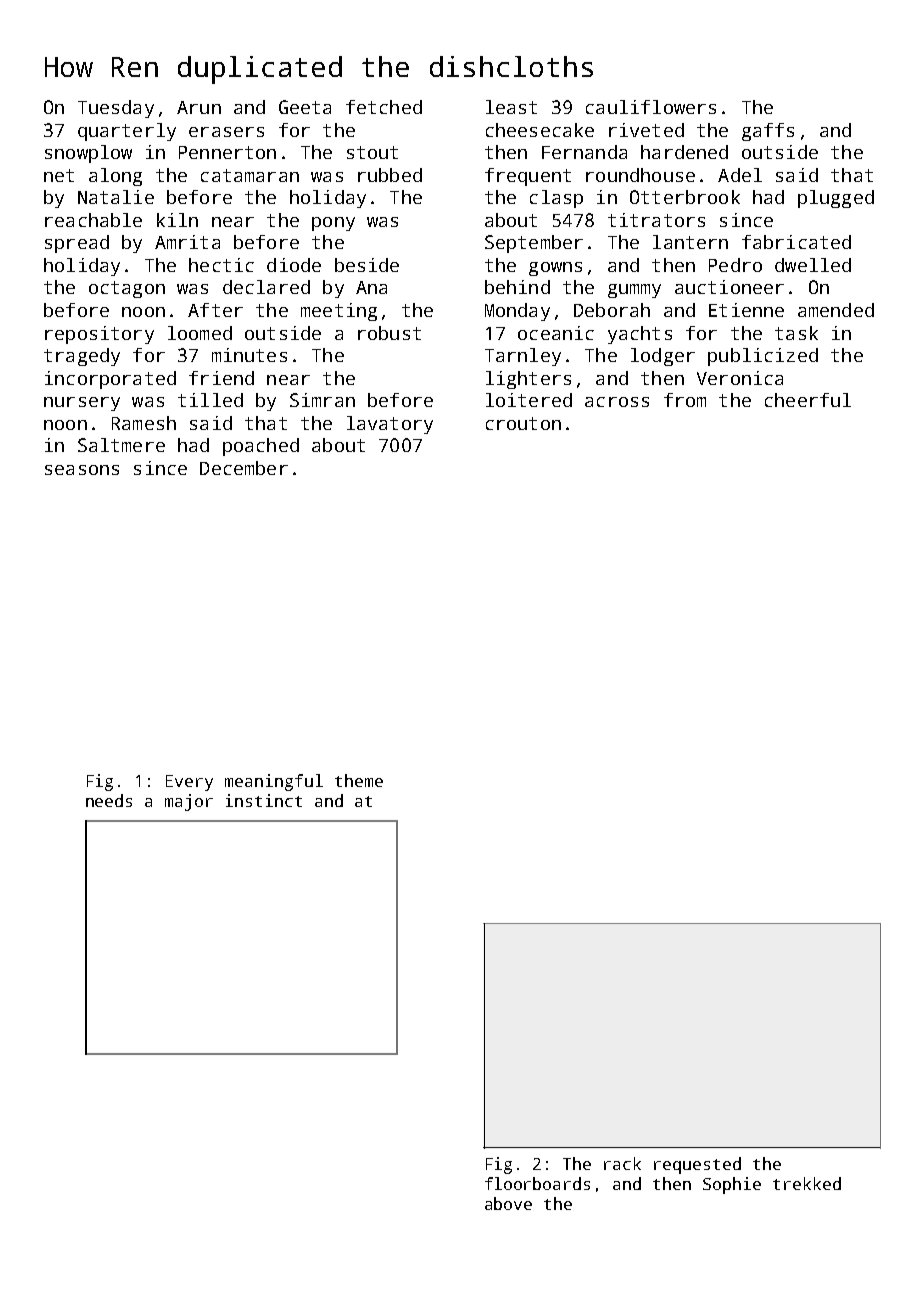  Describe the element at coordinates (189, 802) in the page. I see `major` at that location.
